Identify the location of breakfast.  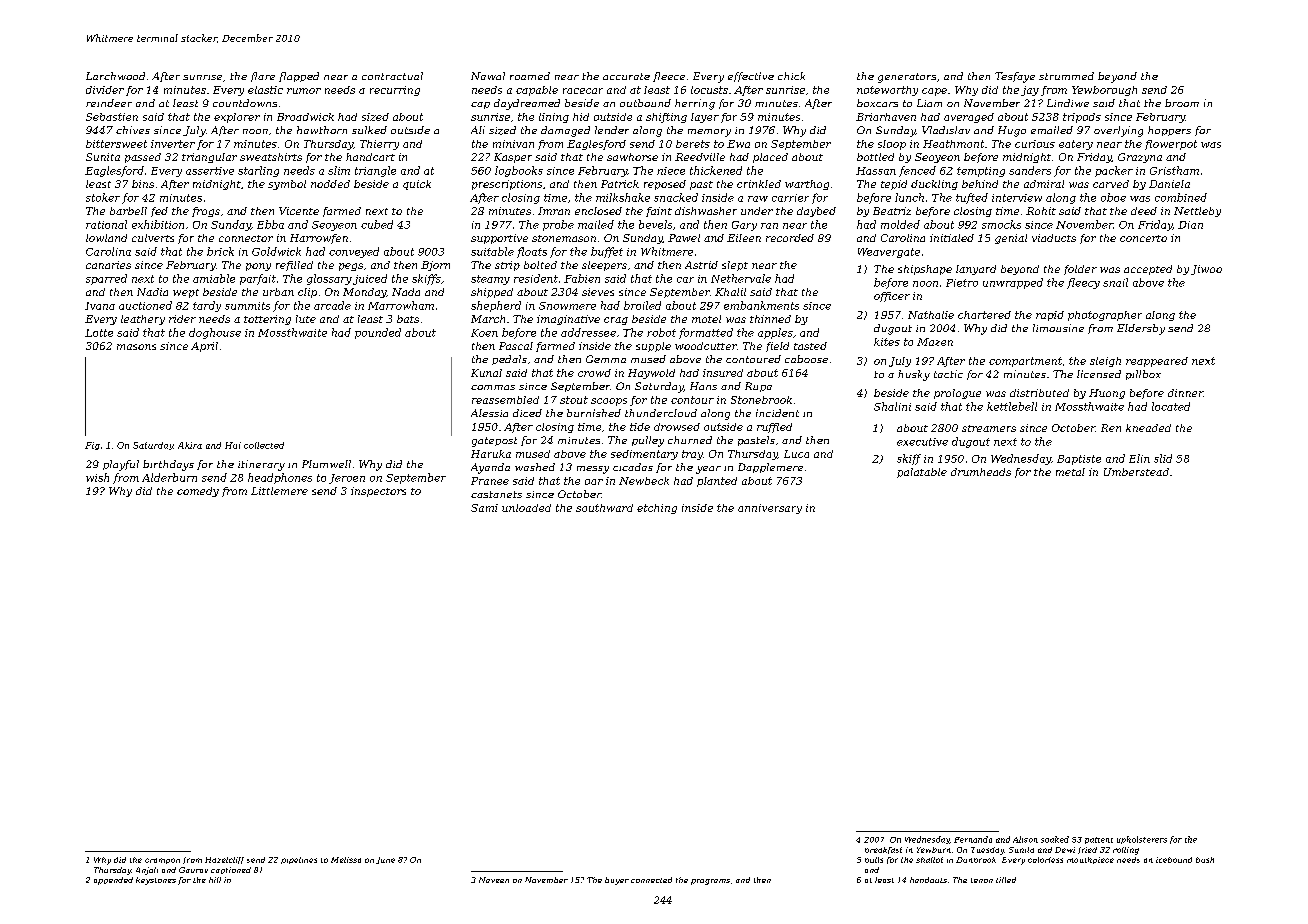
(883, 850).
